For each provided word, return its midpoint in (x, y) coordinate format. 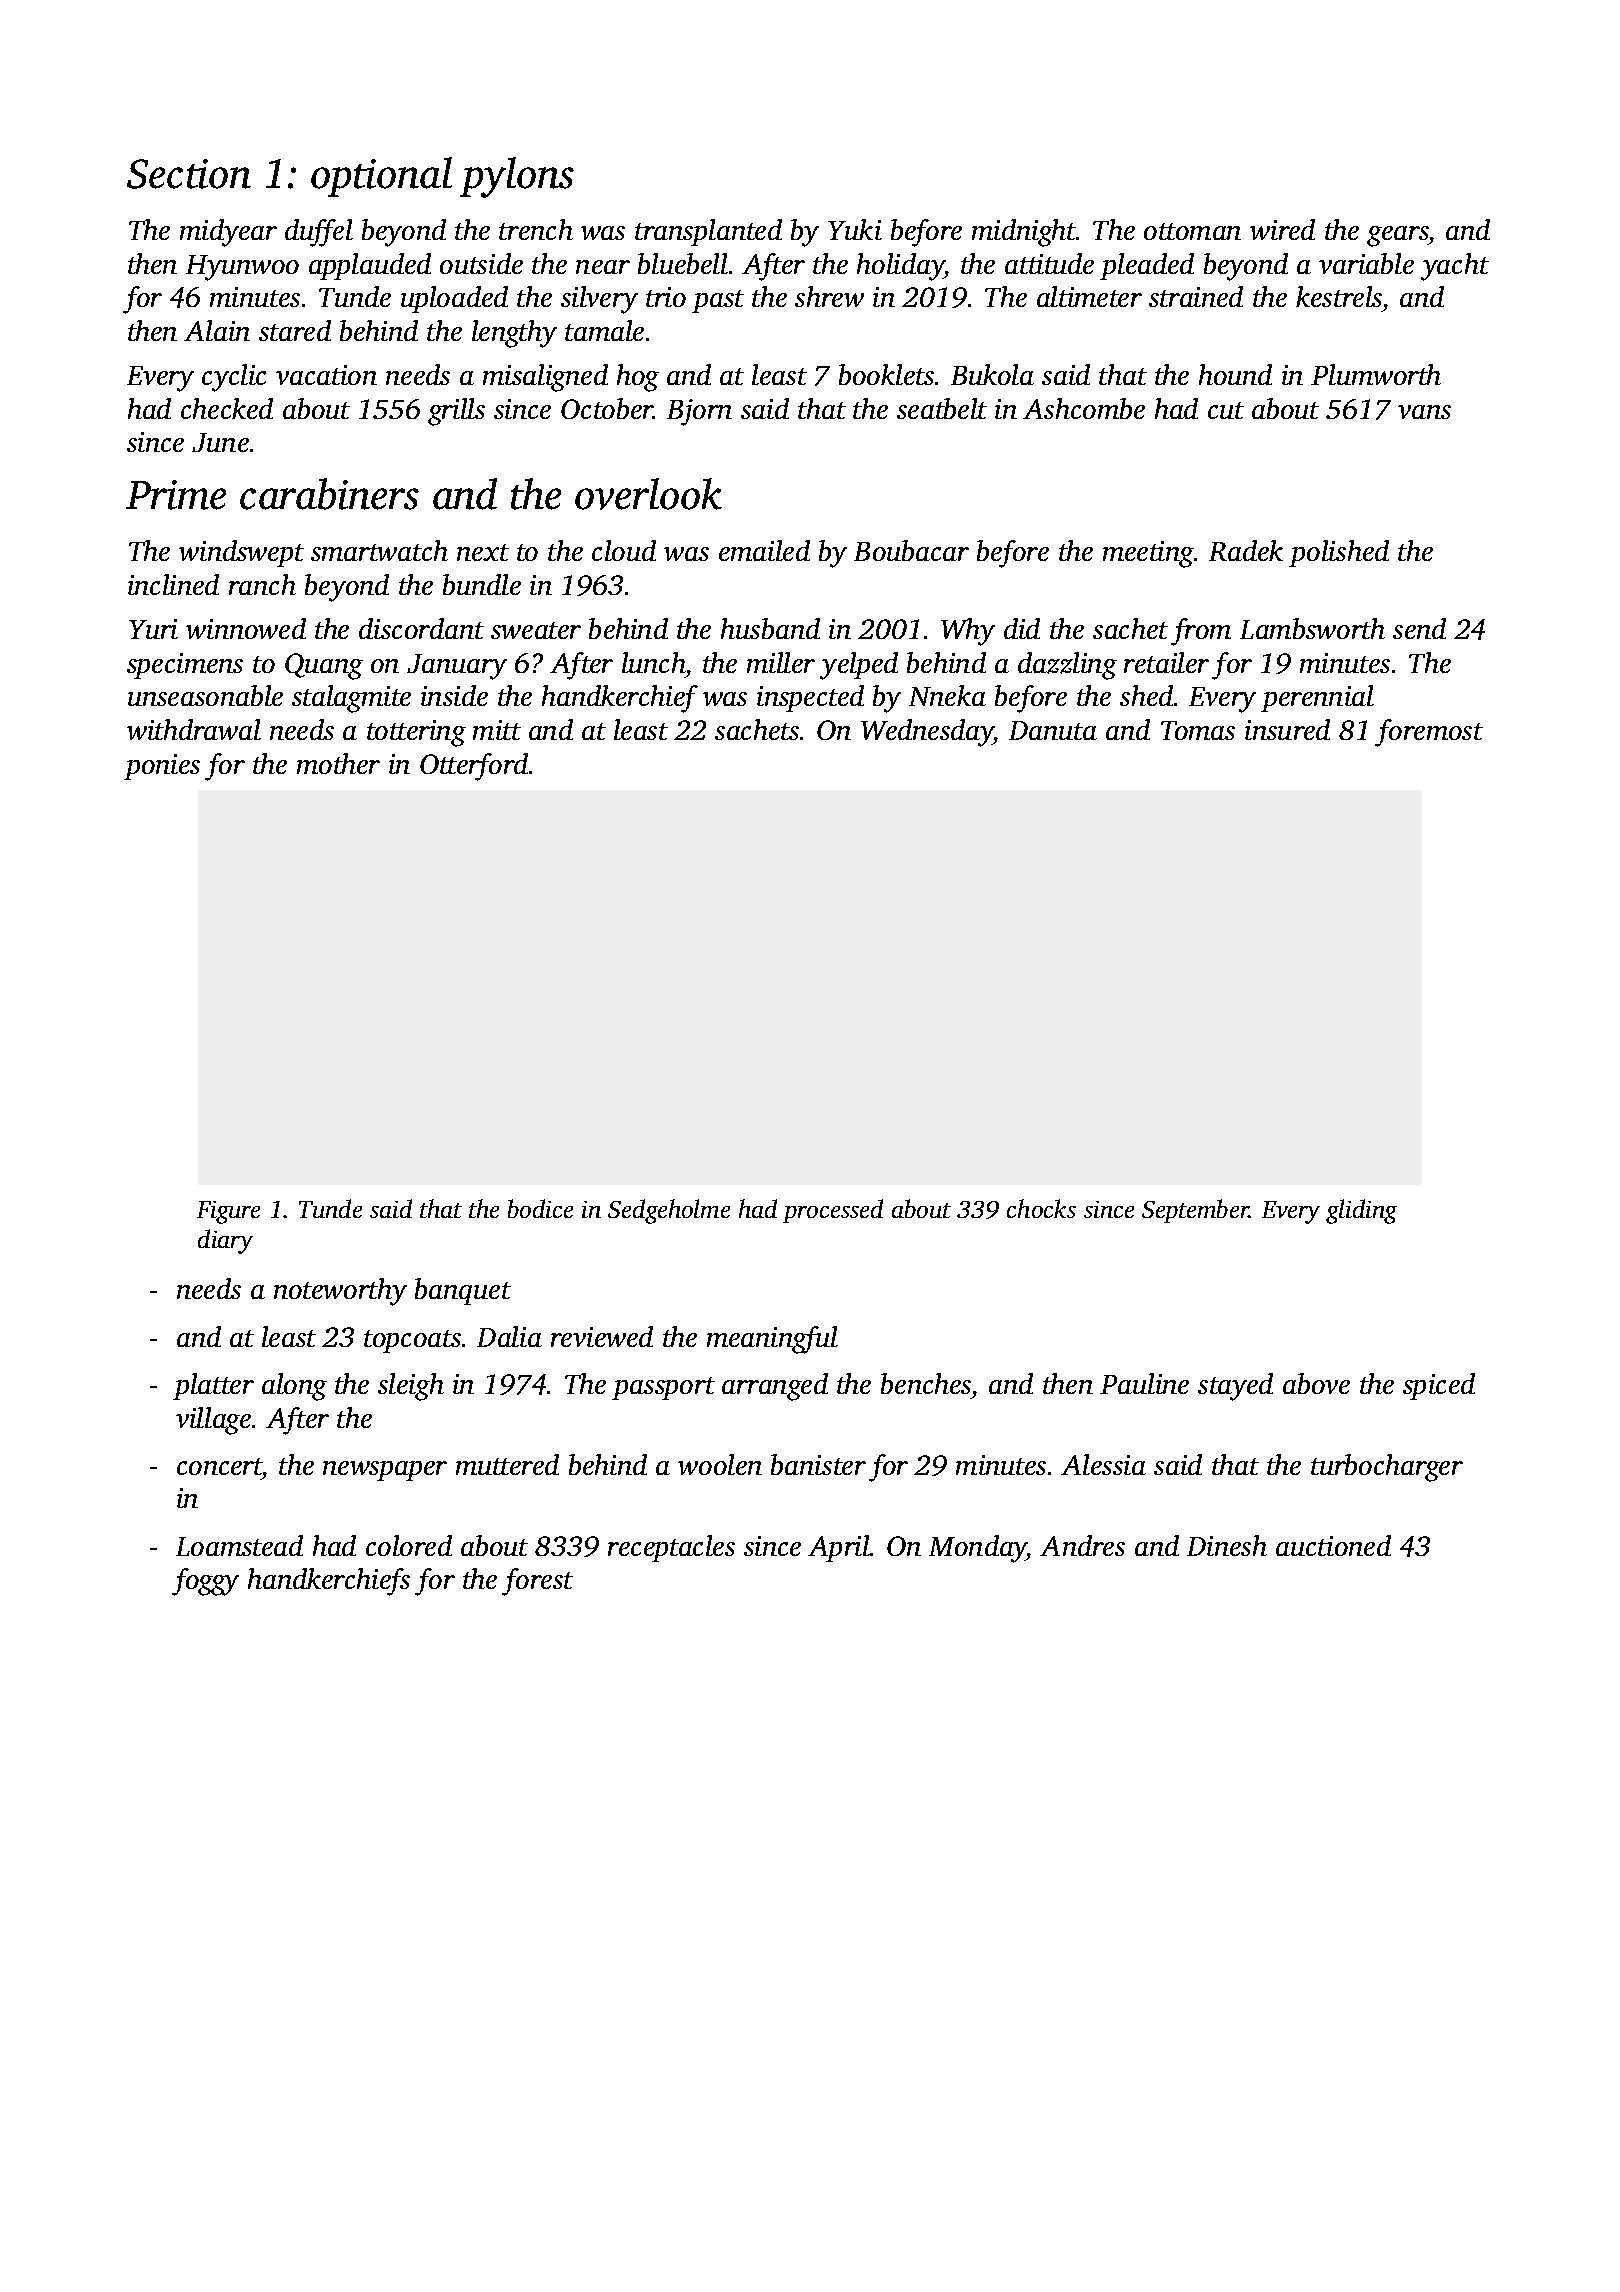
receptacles (671, 1548)
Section (189, 174)
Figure (228, 1212)
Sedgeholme (669, 1211)
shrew (829, 296)
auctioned (1333, 1545)
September (1195, 1211)
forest (537, 1582)
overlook (648, 494)
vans (1424, 412)
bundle (482, 584)
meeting (1148, 554)
